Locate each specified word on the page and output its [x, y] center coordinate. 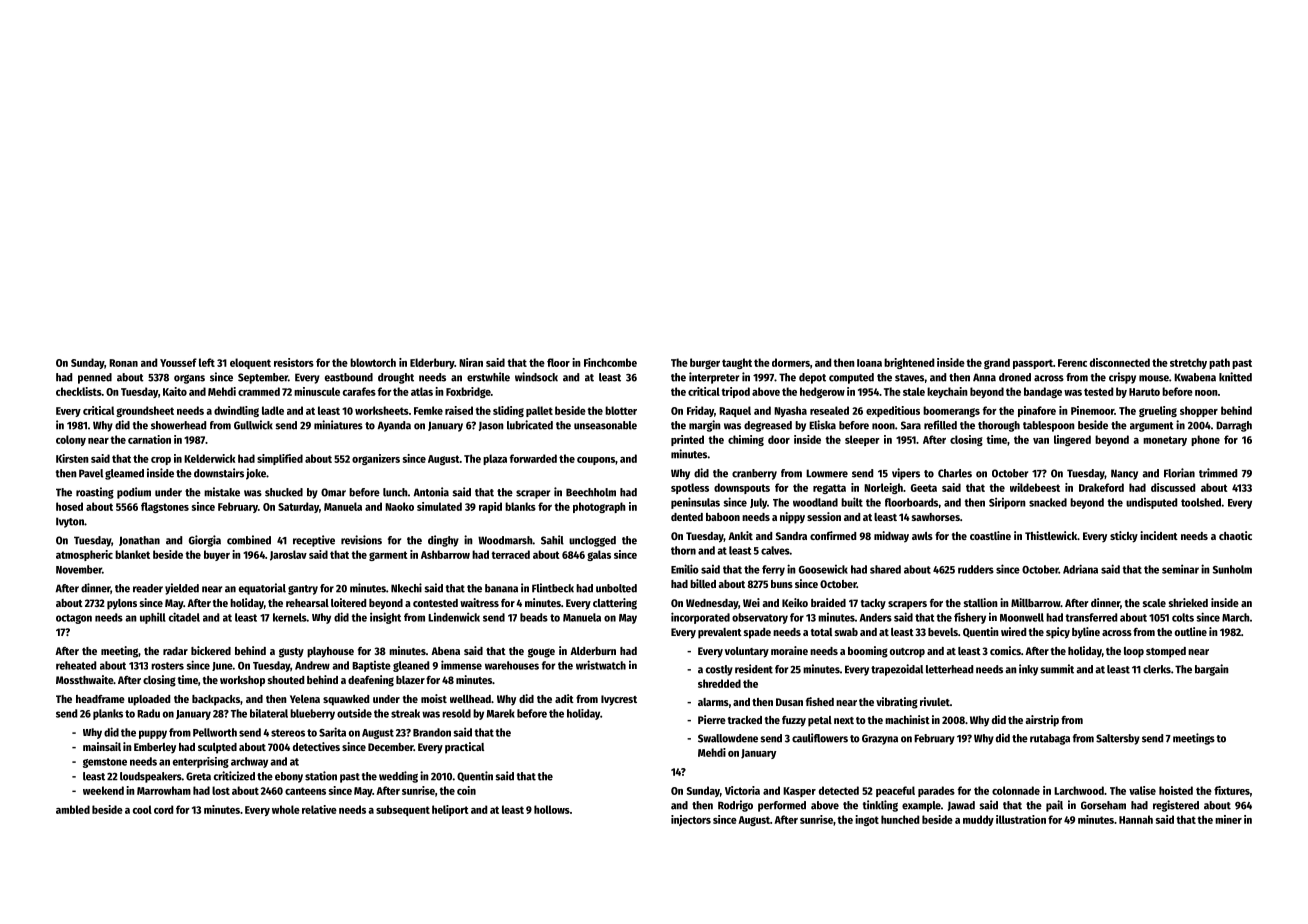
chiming [746, 440]
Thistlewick [1051, 535]
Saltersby [1118, 739]
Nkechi [406, 588]
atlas [422, 391]
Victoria [742, 790]
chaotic [1235, 535]
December [391, 747]
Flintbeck [553, 588]
